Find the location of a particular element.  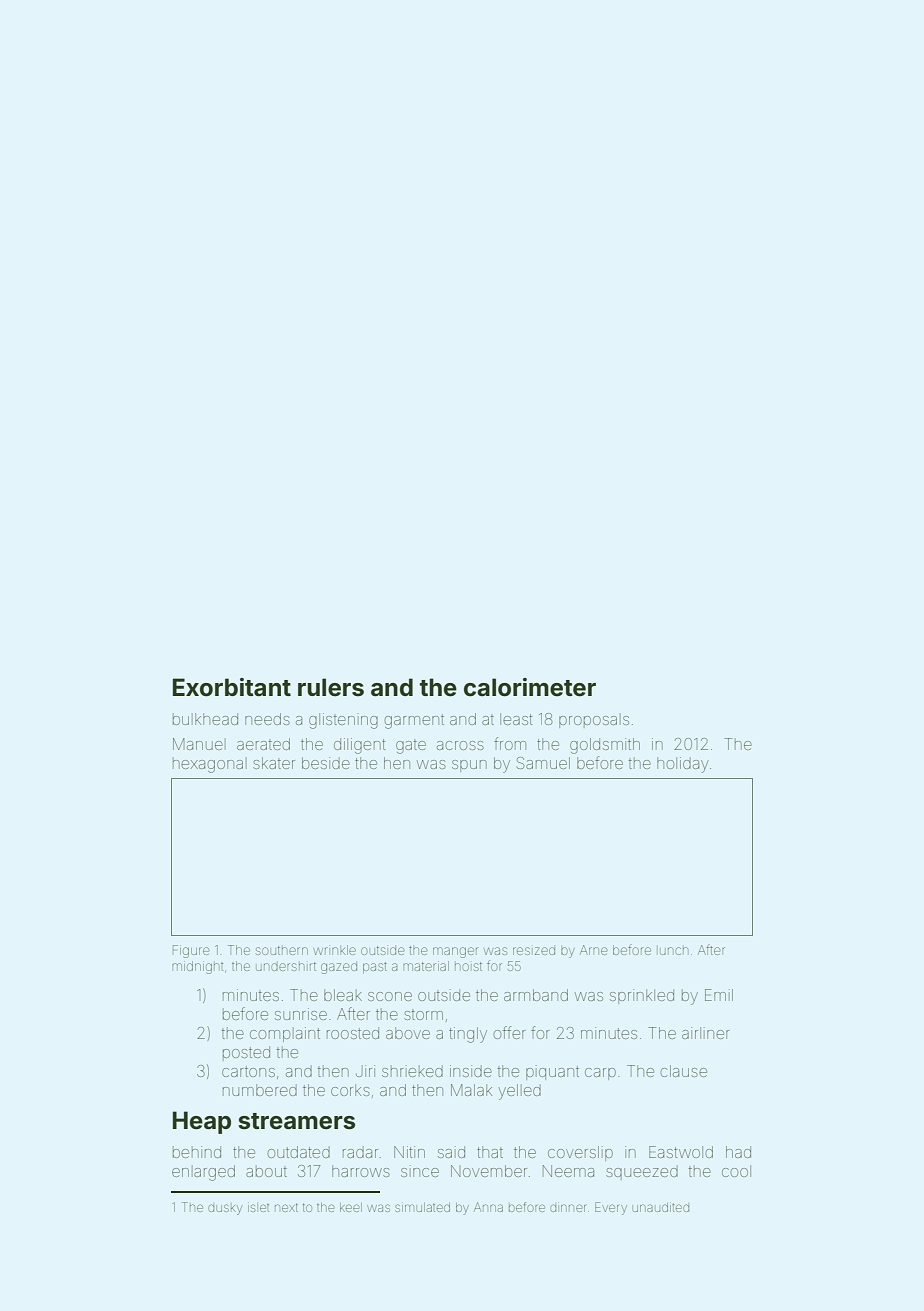

gate is located at coordinates (411, 747).
